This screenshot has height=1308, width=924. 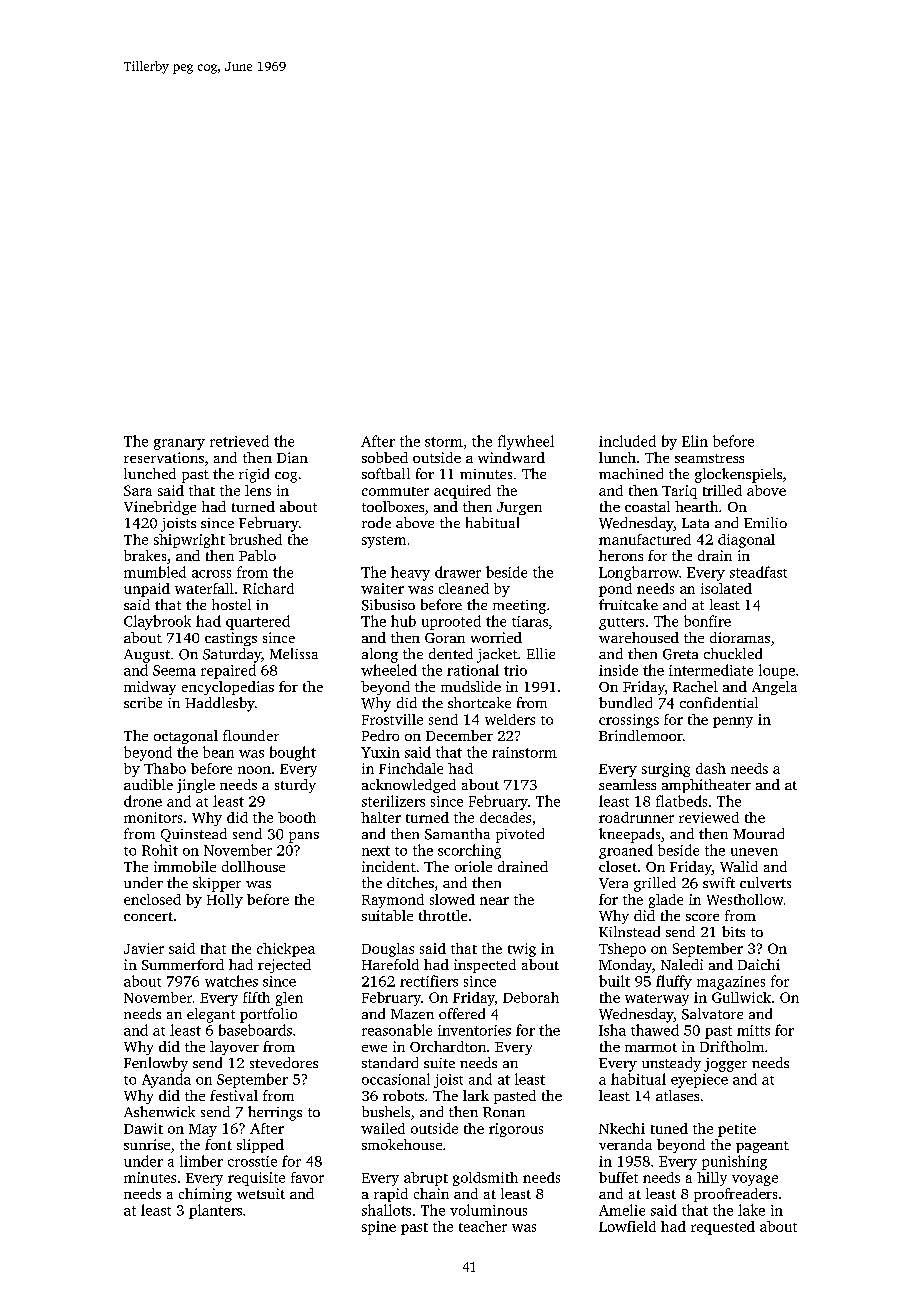 I want to click on uprooted, so click(x=451, y=622).
